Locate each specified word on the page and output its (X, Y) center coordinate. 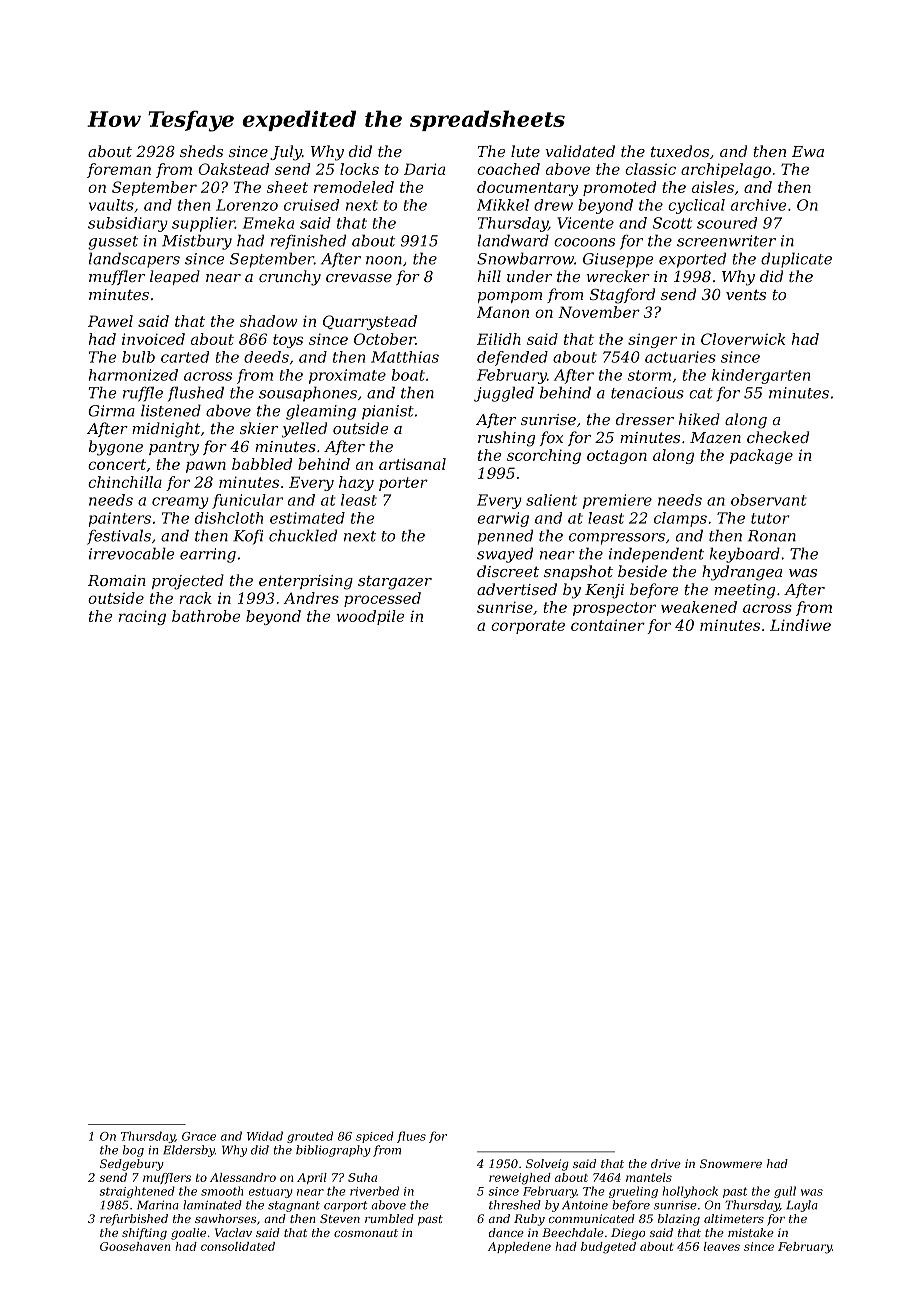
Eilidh (499, 339)
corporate (528, 627)
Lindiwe (800, 625)
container (608, 625)
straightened (137, 1192)
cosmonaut (366, 1233)
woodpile (370, 617)
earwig (503, 519)
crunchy (290, 278)
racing (142, 617)
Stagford (622, 296)
